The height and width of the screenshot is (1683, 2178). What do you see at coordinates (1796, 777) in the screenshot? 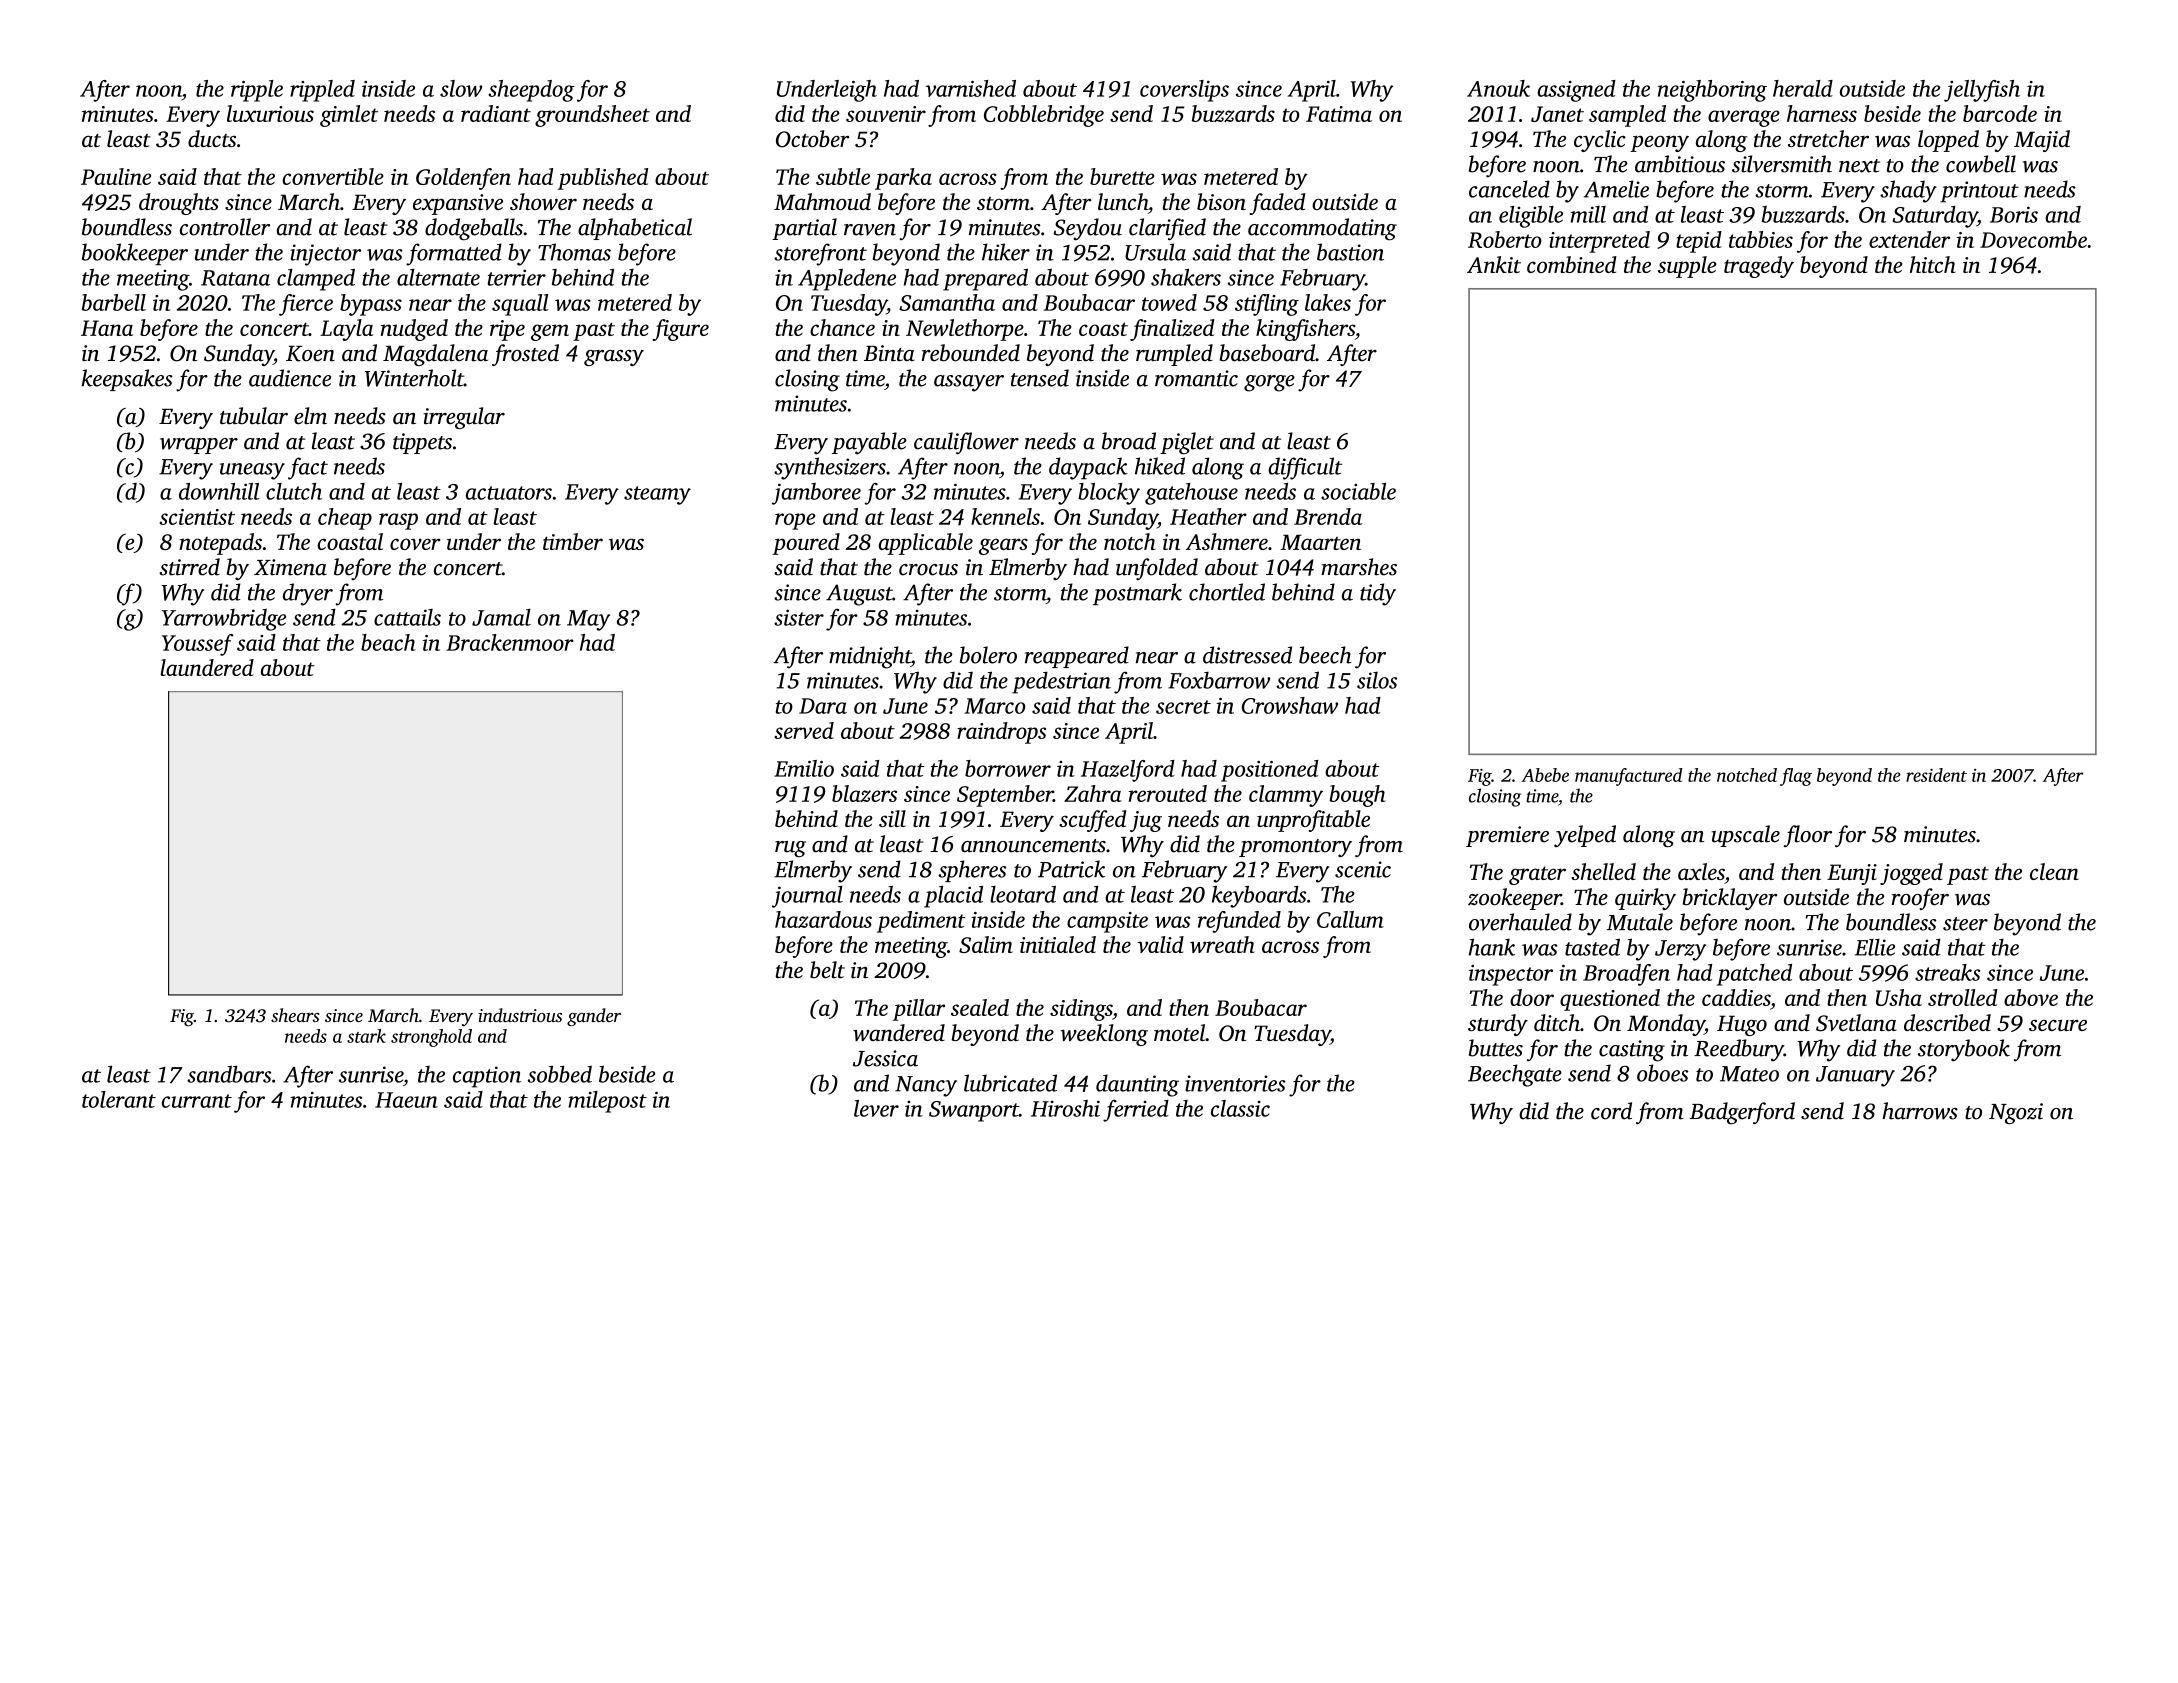
I see `flag` at bounding box center [1796, 777].
